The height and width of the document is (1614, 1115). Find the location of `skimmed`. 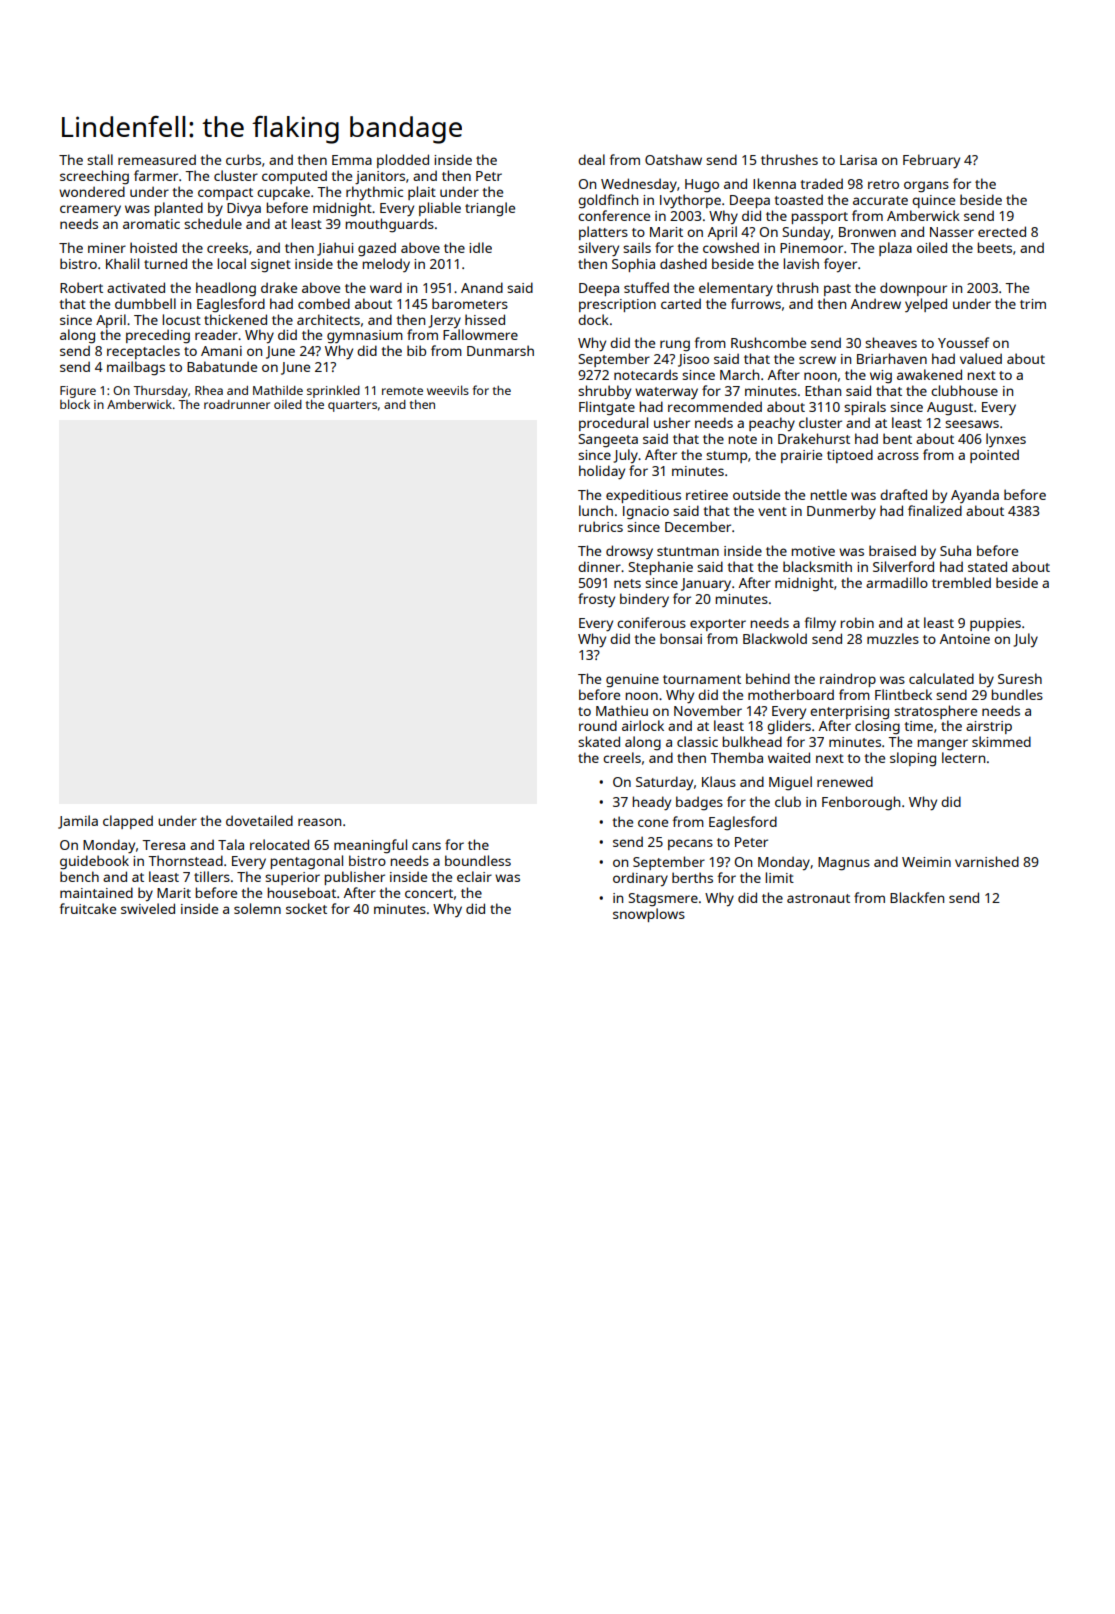

skimmed is located at coordinates (1001, 741).
